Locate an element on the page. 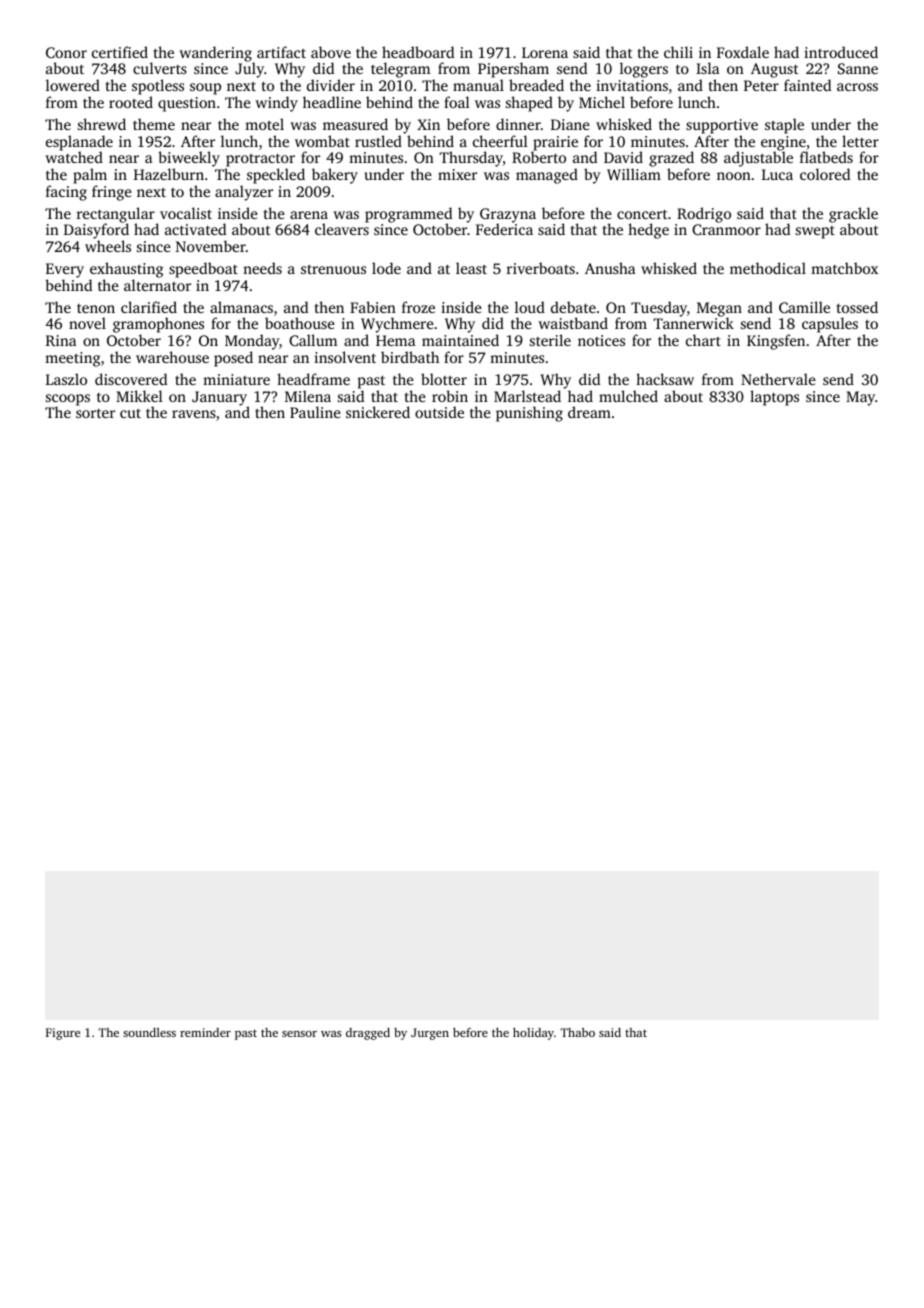 Image resolution: width=924 pixels, height=1308 pixels. soundless is located at coordinates (149, 1032).
